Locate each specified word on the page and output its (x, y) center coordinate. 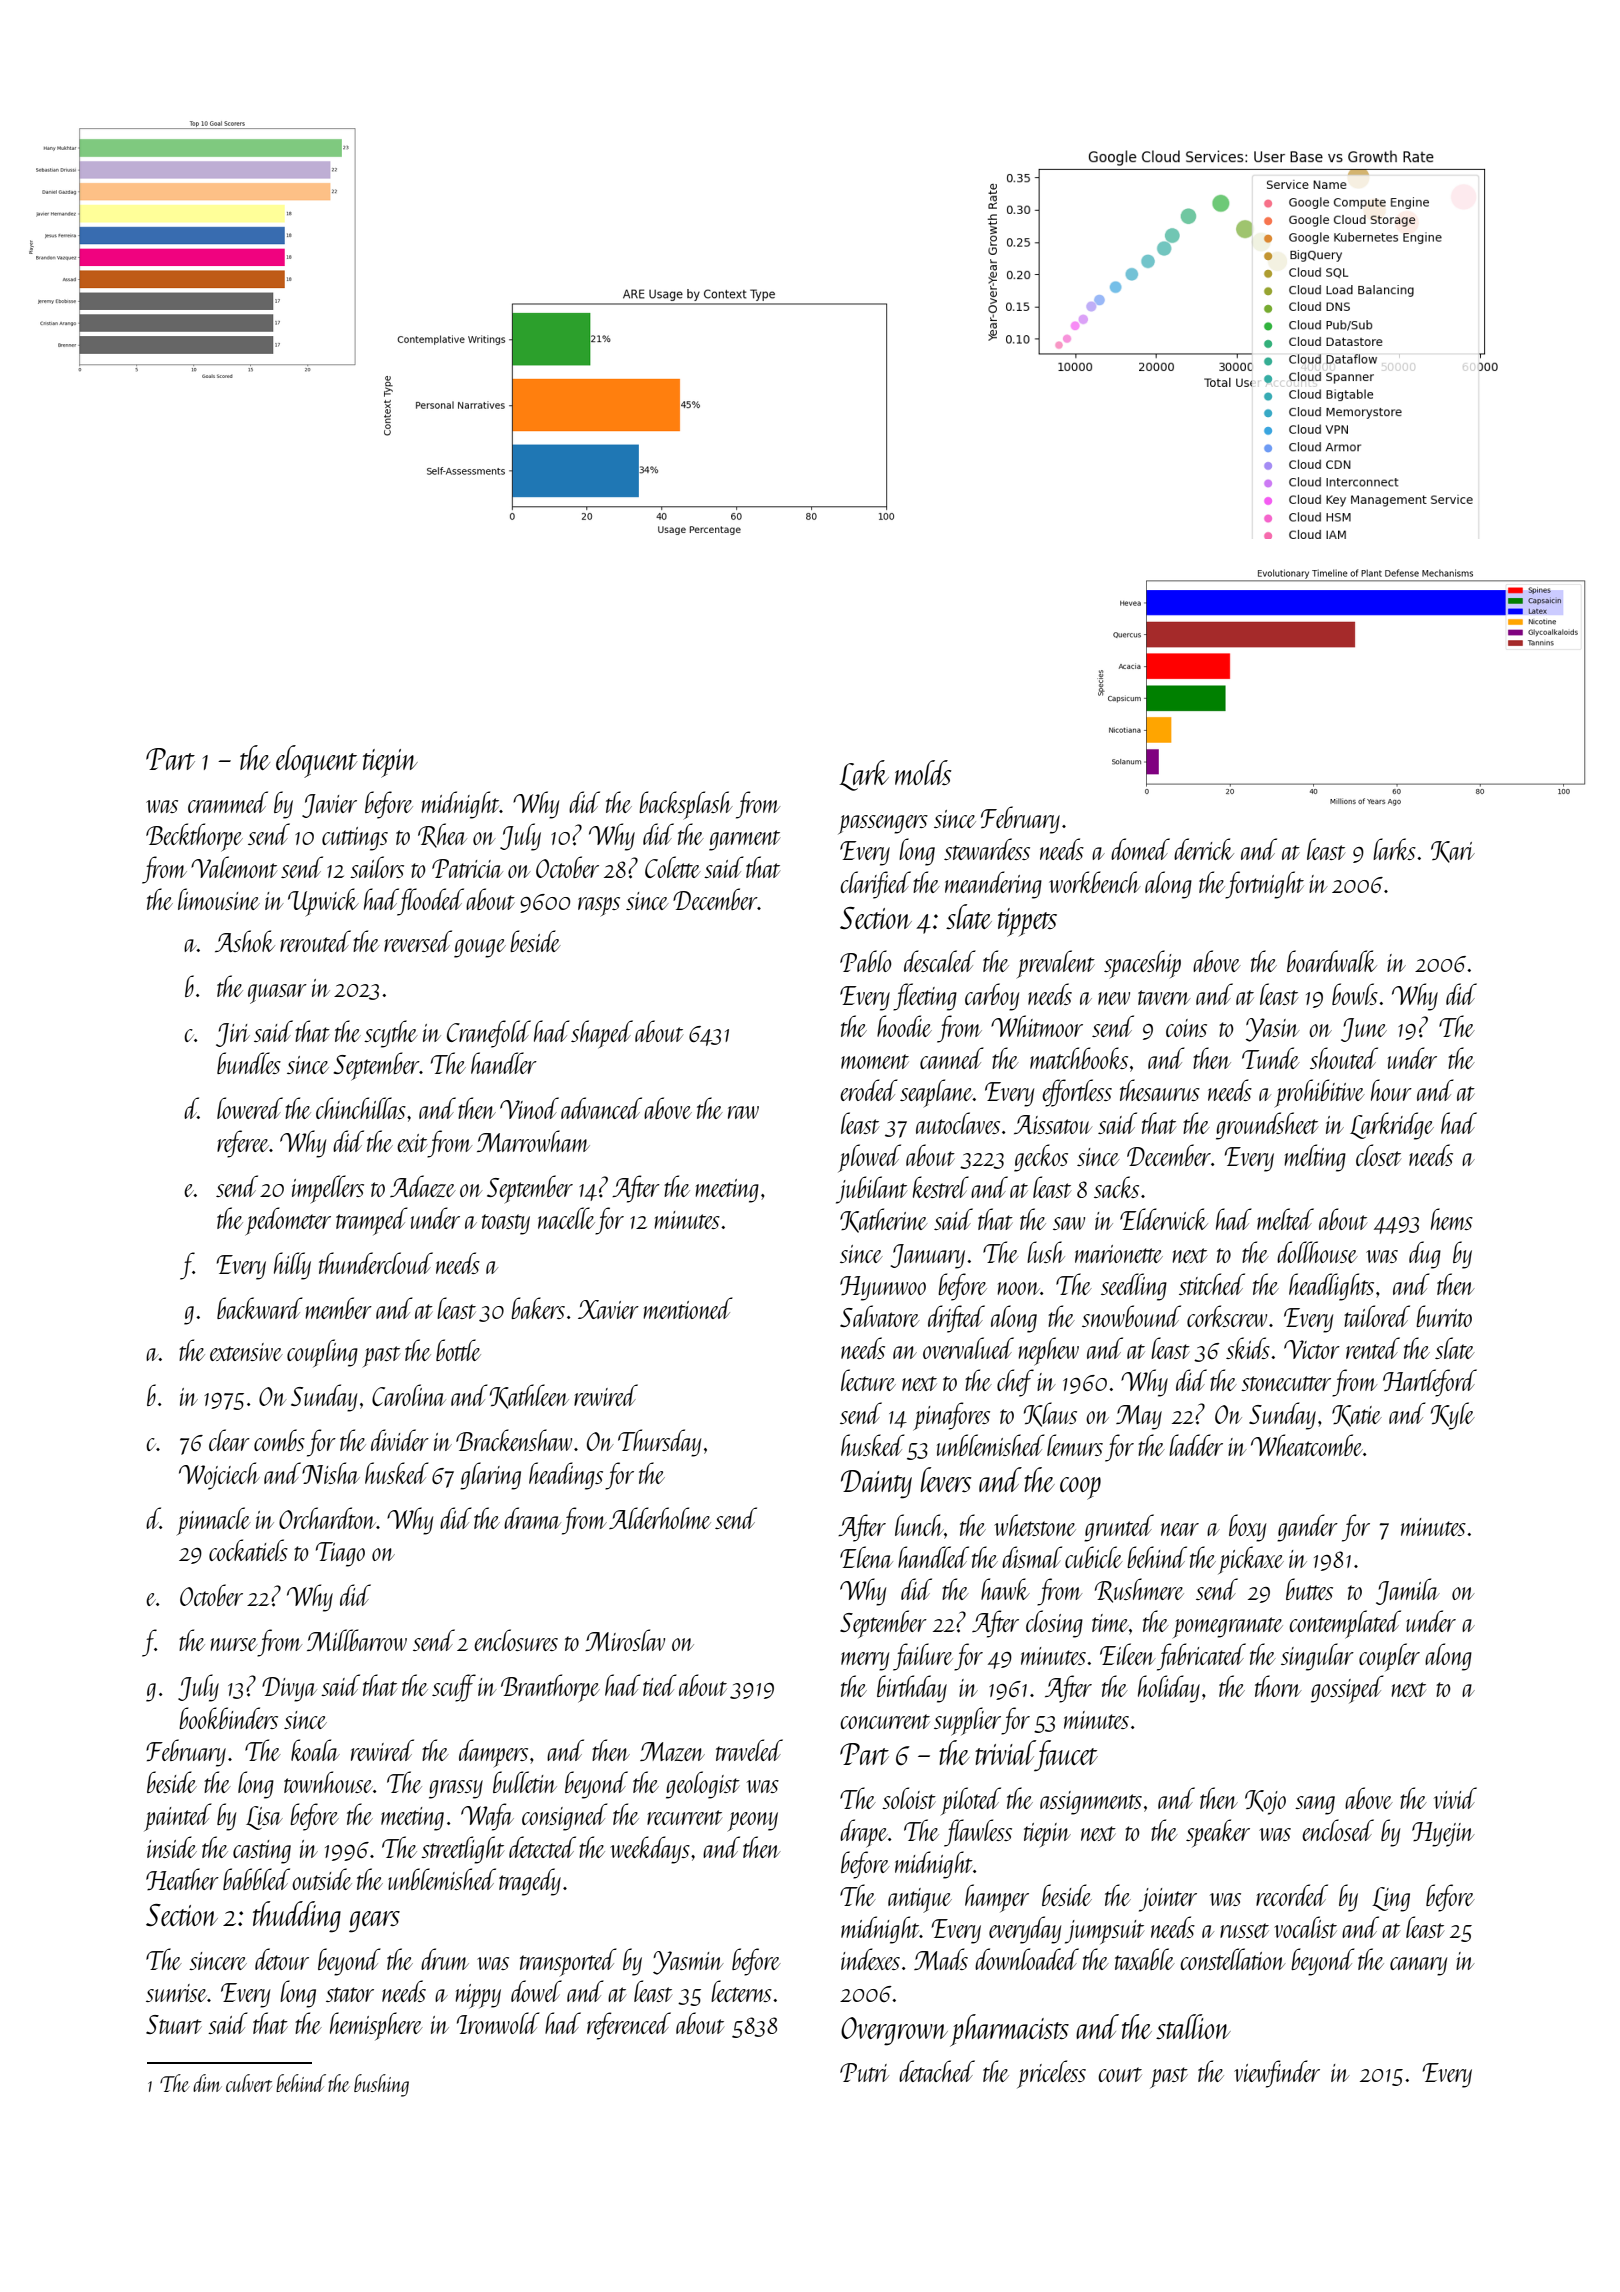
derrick (1204, 849)
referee (243, 1144)
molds (923, 772)
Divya (289, 1689)
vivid (1455, 1798)
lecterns (741, 1991)
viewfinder (1277, 2074)
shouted (1344, 1058)
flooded (431, 902)
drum (445, 1959)
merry (865, 1661)
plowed (869, 1158)
